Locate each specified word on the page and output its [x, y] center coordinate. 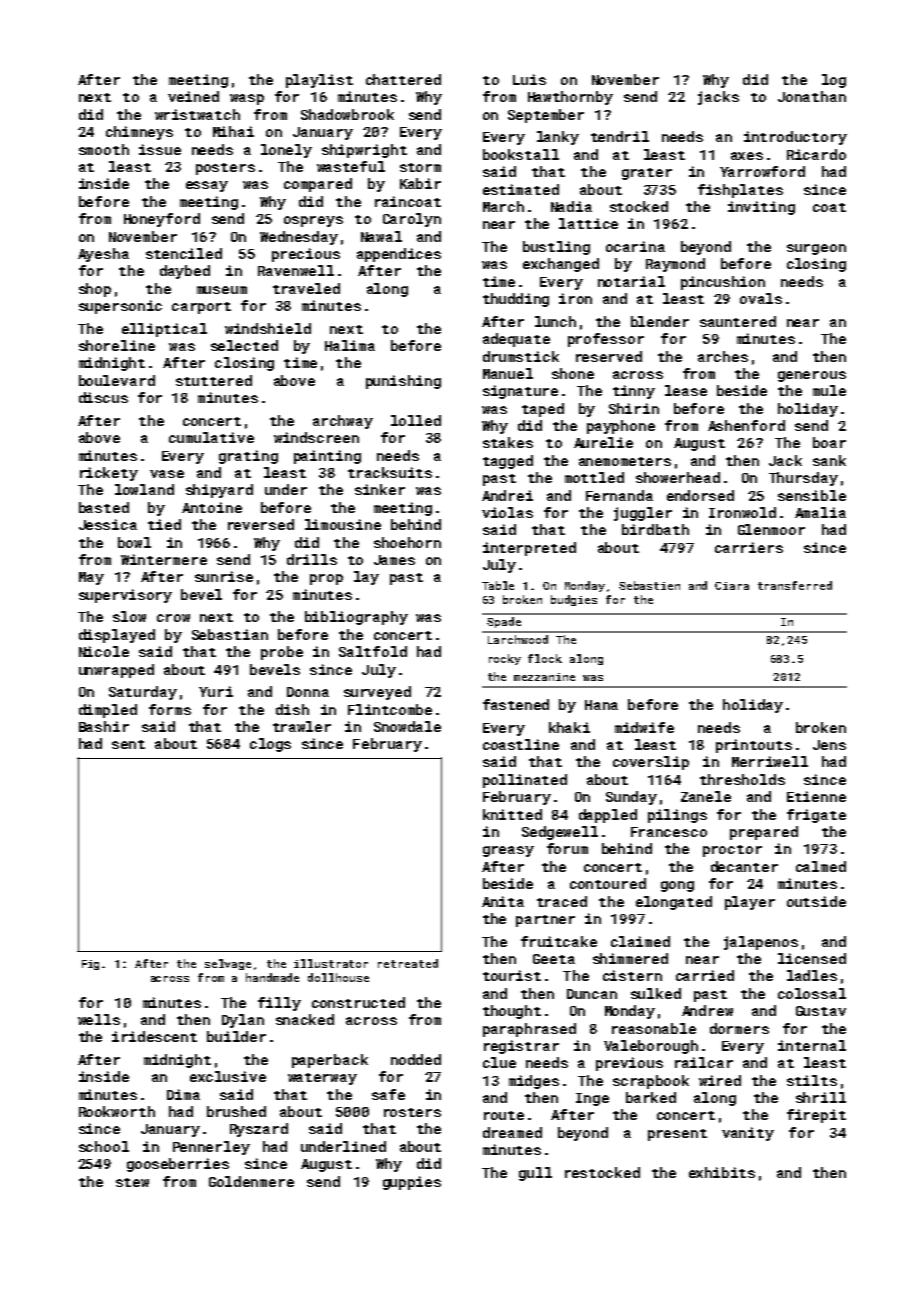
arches [723, 356]
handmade [272, 977]
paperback [330, 1061]
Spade [504, 622]
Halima [350, 345]
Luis [529, 79]
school [104, 1146]
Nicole [104, 651]
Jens [829, 745]
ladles [812, 975]
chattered [403, 79]
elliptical [164, 330]
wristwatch [197, 114]
